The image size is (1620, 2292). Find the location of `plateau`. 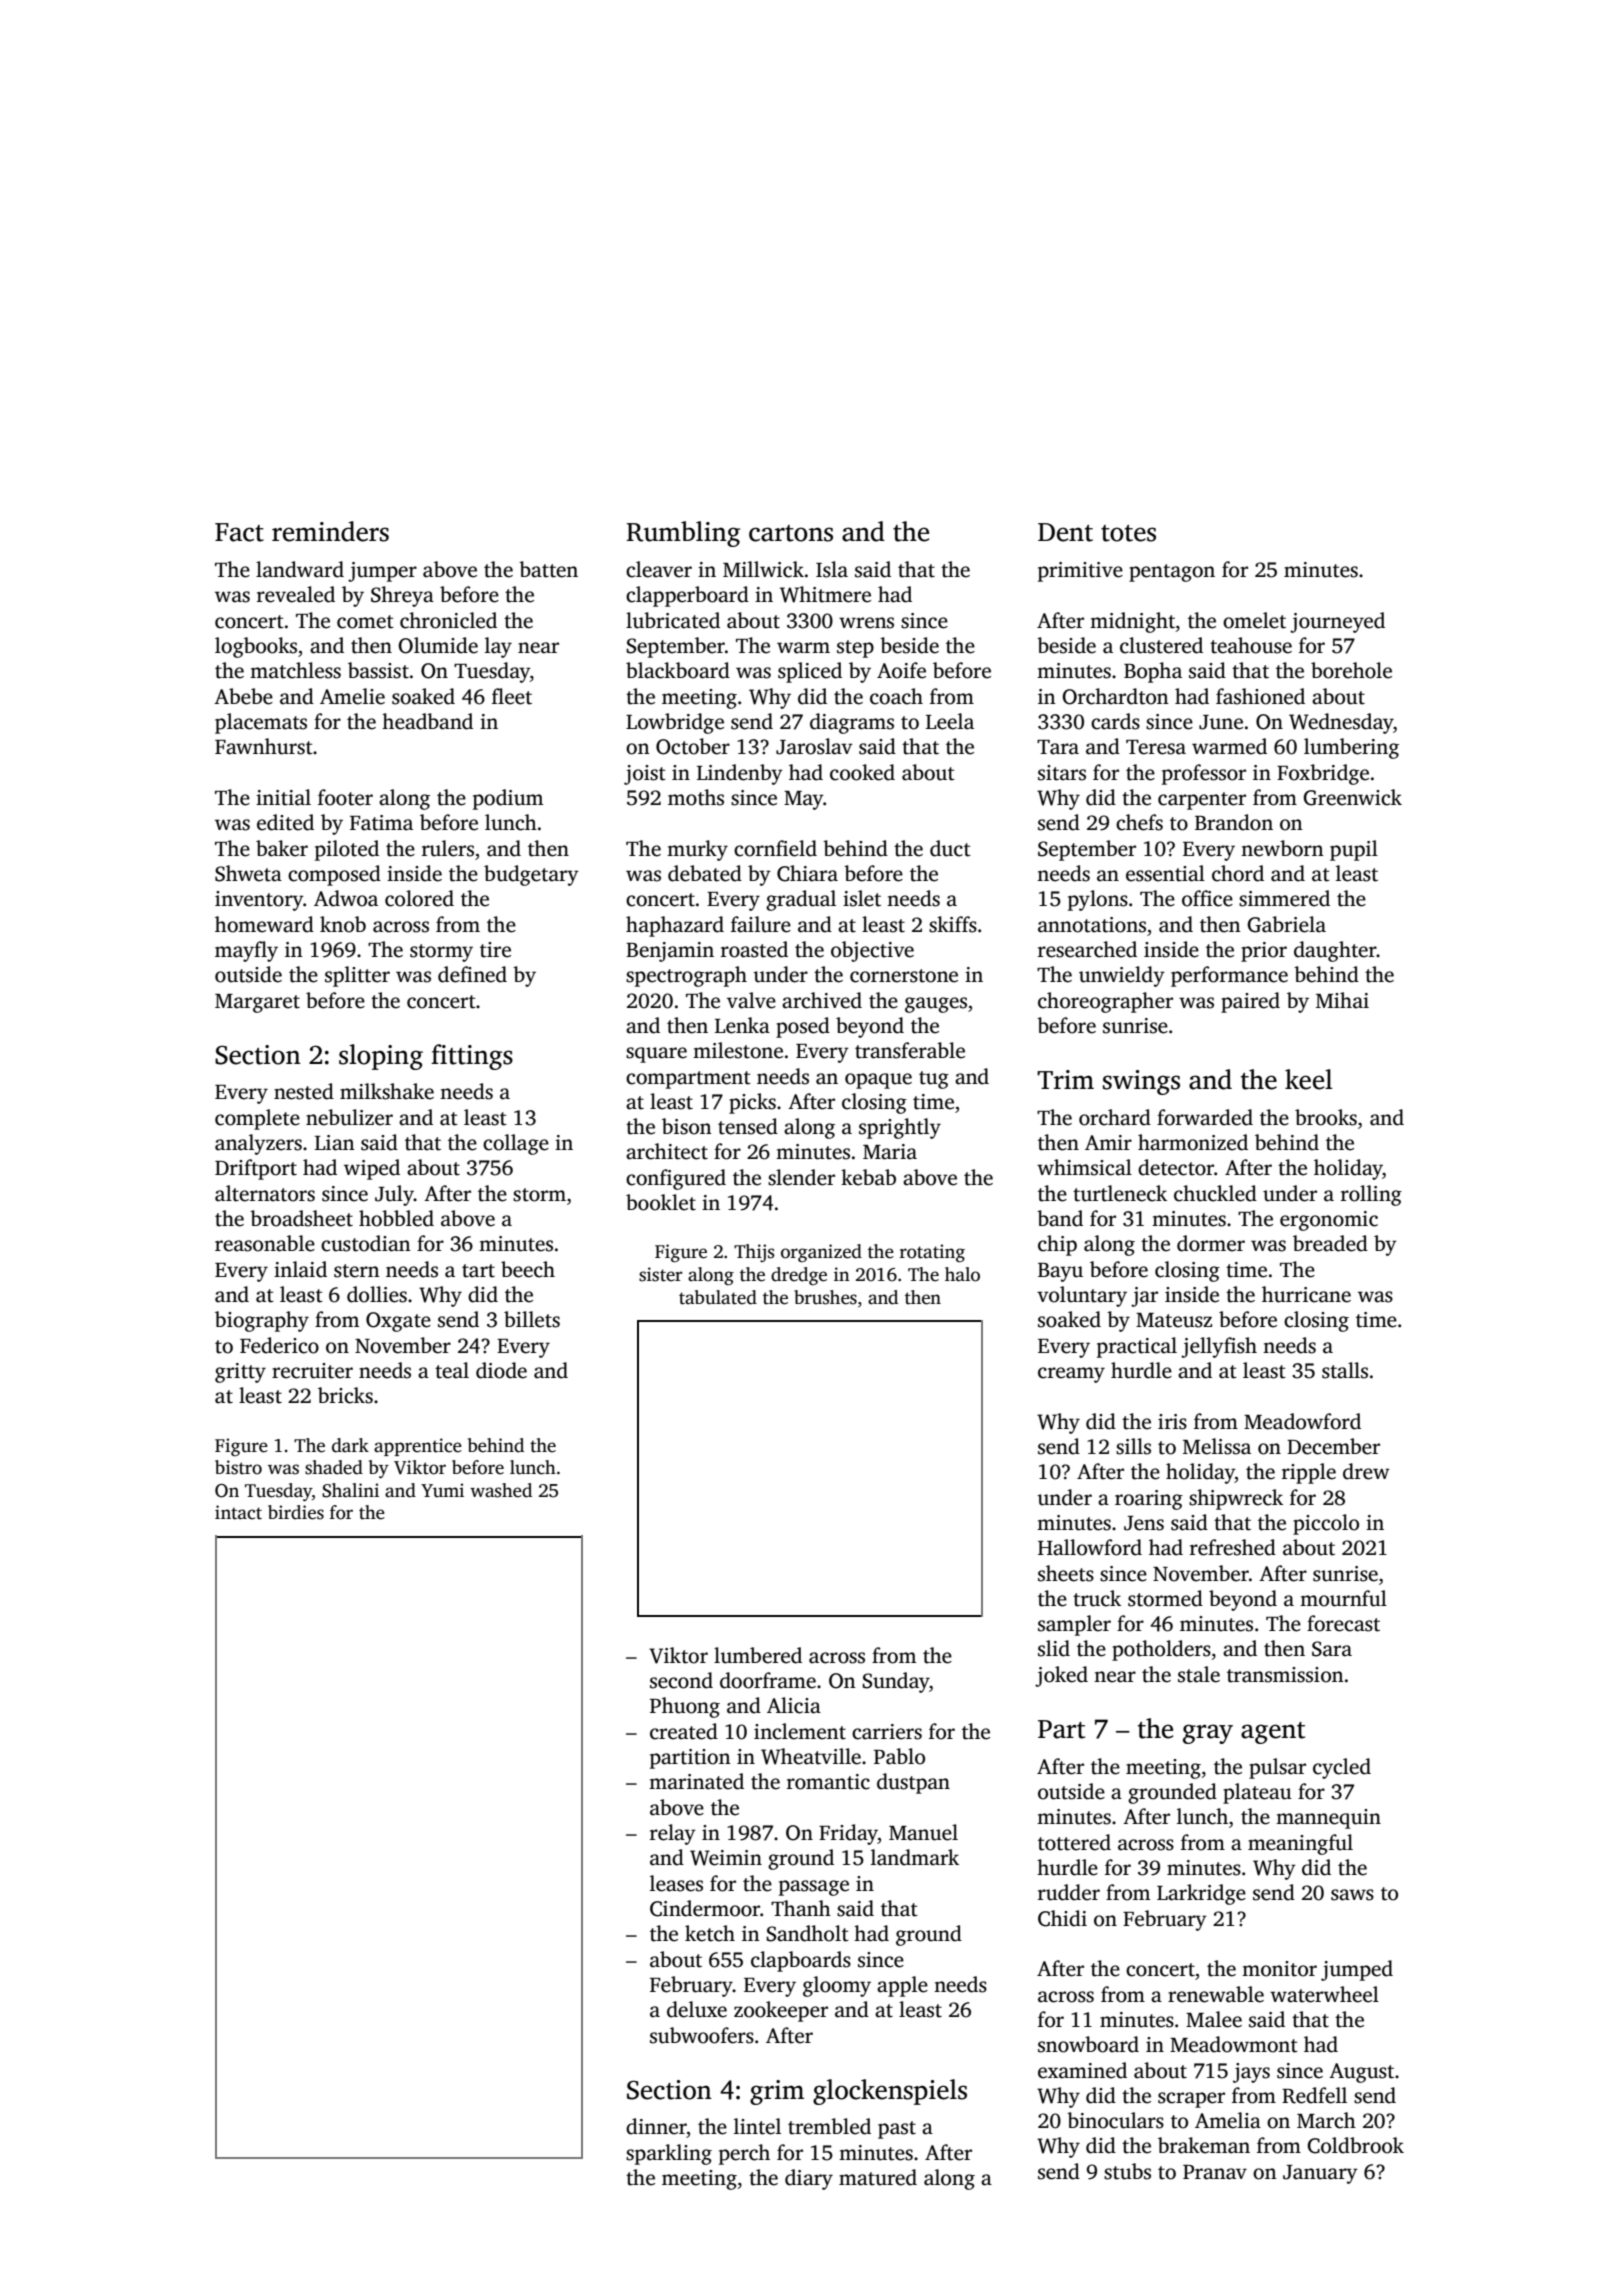

plateau is located at coordinates (1257, 1793).
